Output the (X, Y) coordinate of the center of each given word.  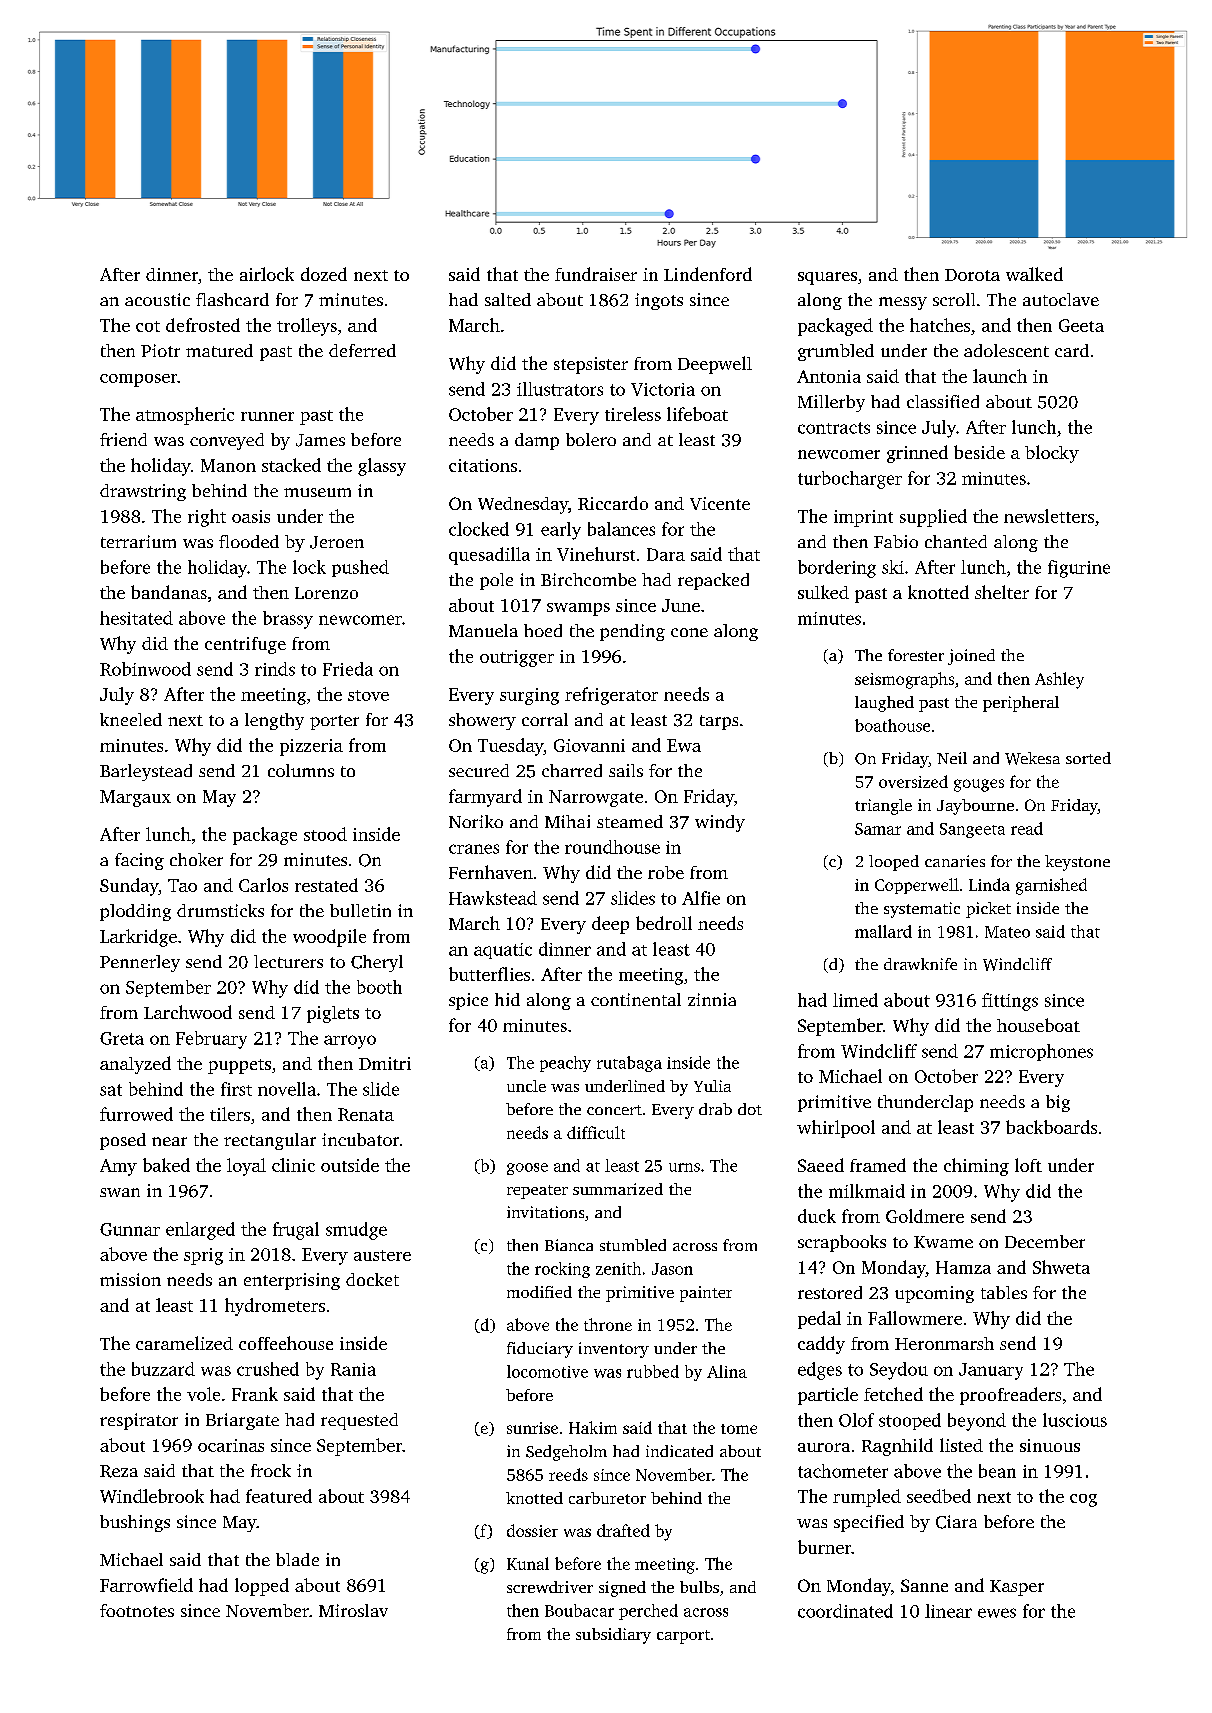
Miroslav (353, 1610)
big (1058, 1103)
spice (468, 1001)
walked (1034, 274)
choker (196, 859)
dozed (324, 274)
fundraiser (596, 274)
